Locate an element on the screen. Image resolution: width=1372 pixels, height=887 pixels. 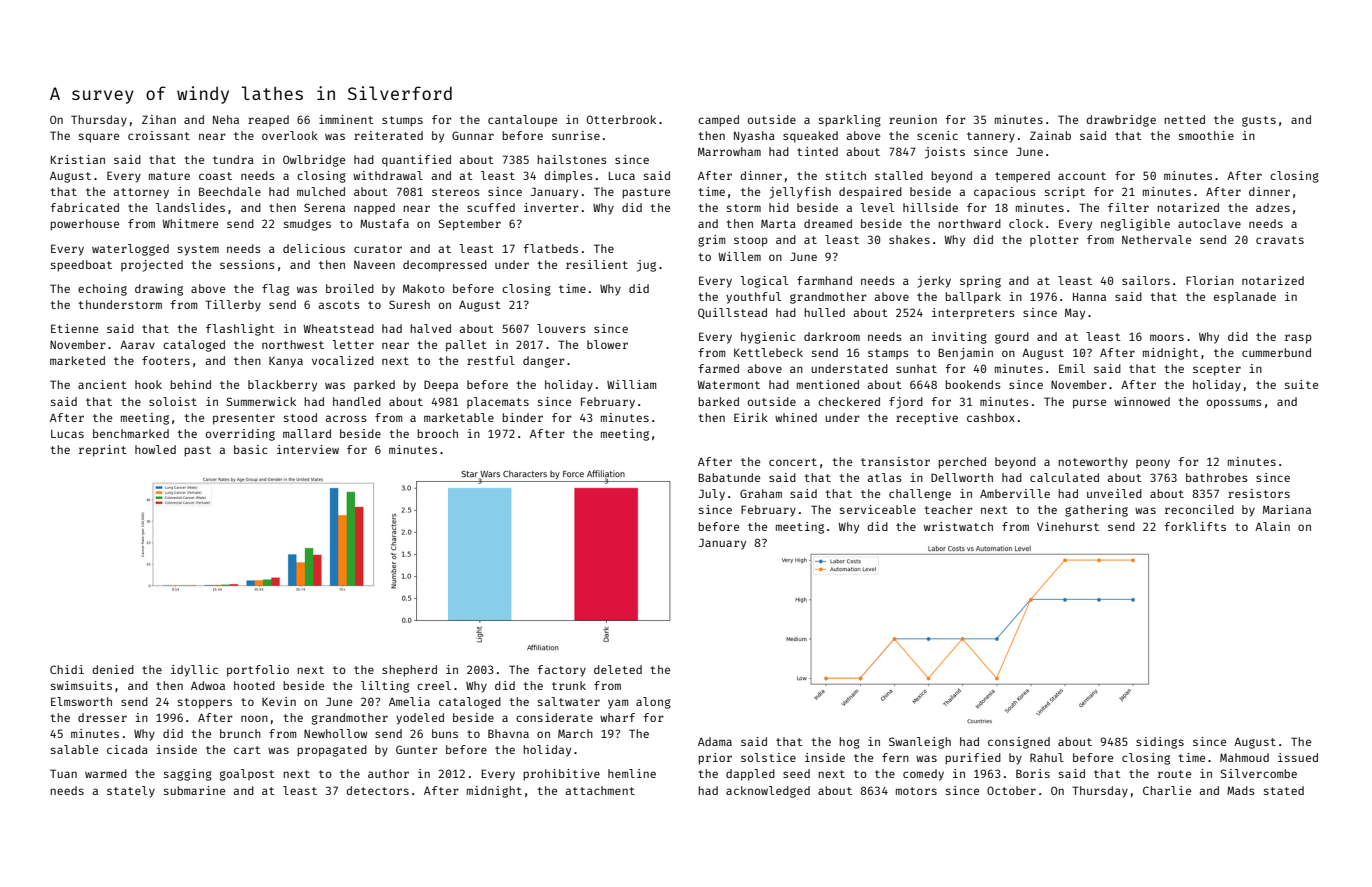
cravats is located at coordinates (1280, 240).
